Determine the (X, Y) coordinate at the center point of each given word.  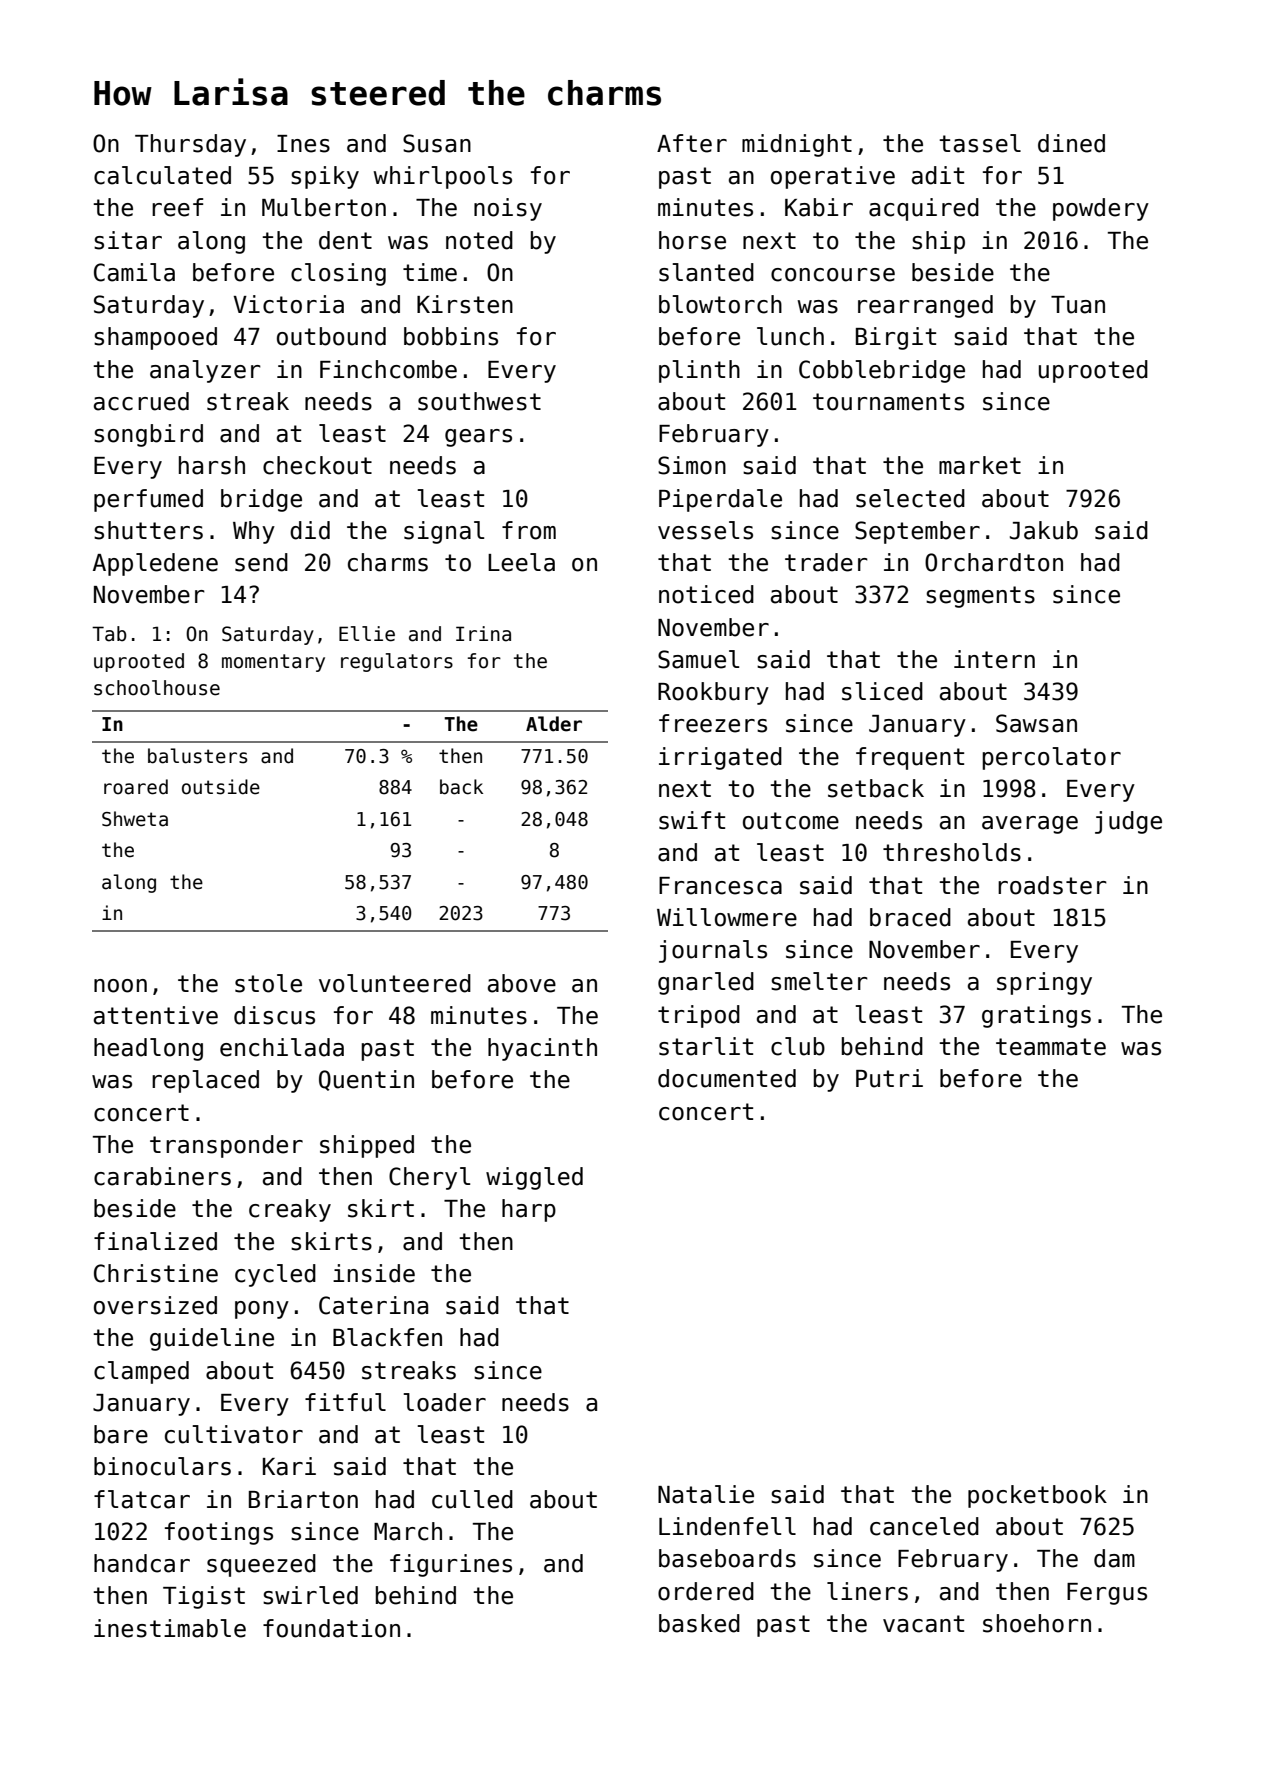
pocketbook (1037, 1496)
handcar (142, 1563)
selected (910, 498)
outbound (331, 336)
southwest (479, 401)
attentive (156, 1015)
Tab (109, 634)
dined (1071, 143)
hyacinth (542, 1049)
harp (529, 1210)
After (692, 143)
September (917, 532)
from (529, 530)
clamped (141, 1372)
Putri (889, 1078)
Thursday (190, 145)
